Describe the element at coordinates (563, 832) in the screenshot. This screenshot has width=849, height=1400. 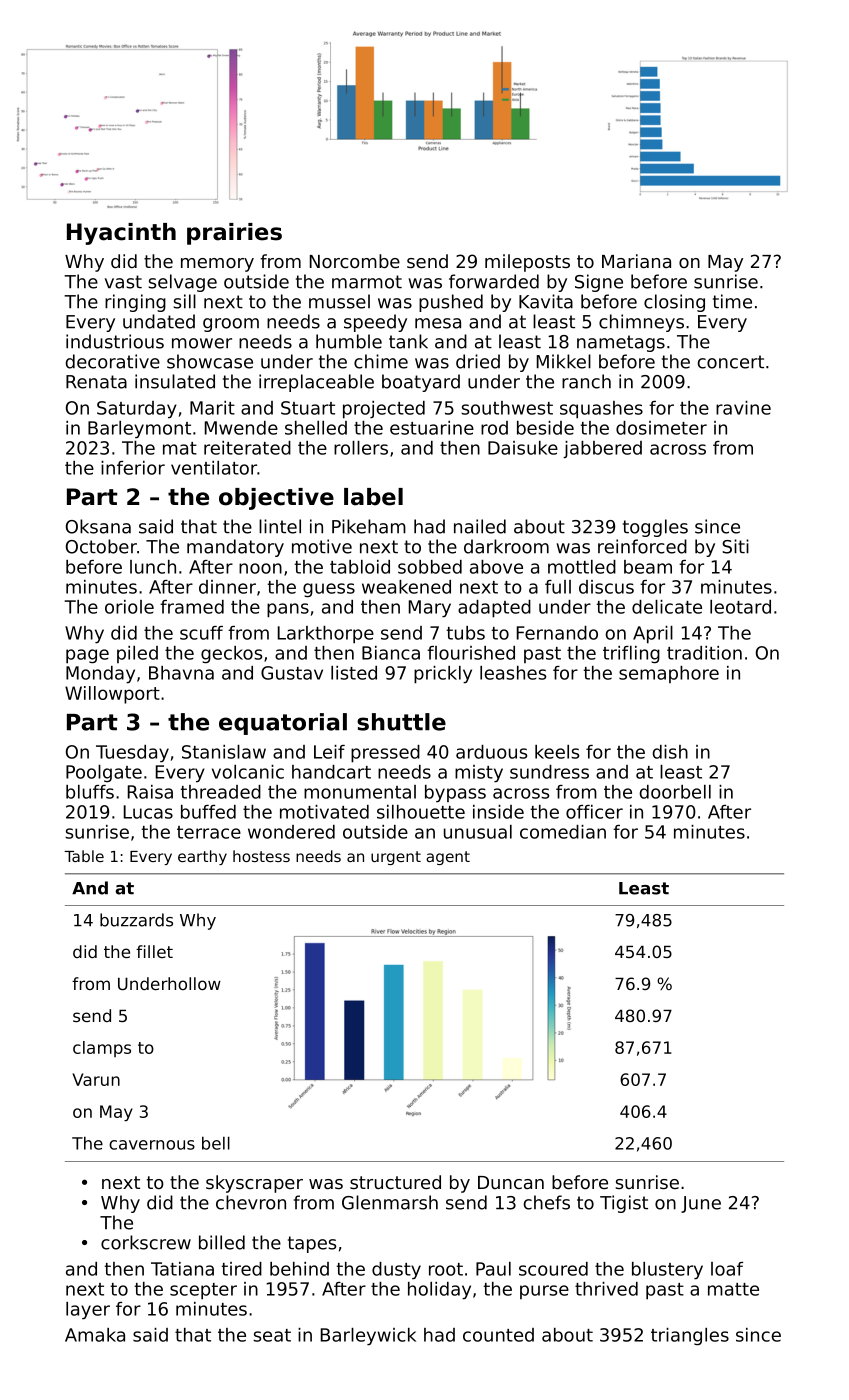
I see `comedian` at that location.
